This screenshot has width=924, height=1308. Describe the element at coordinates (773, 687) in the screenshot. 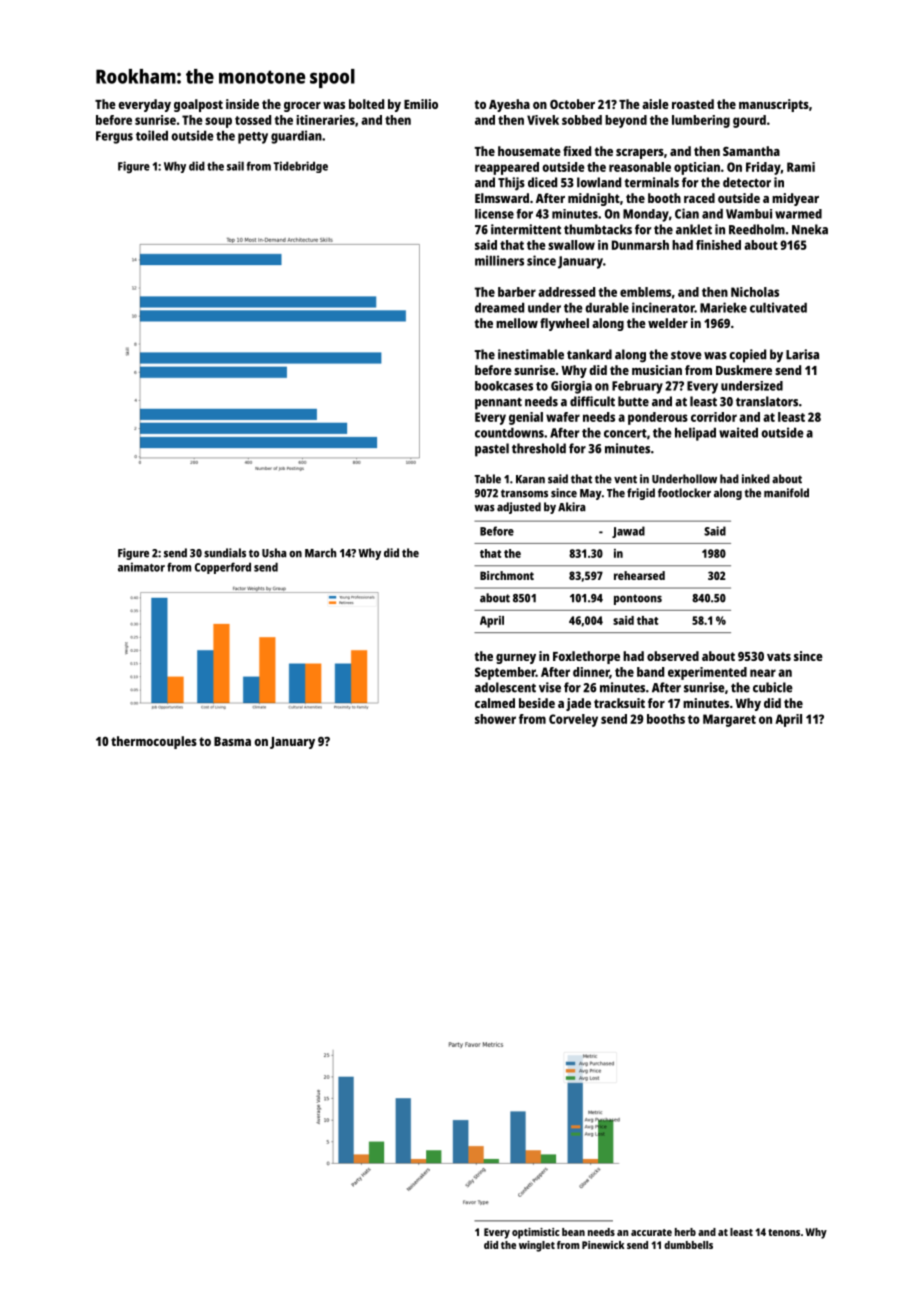

I see `cubicle` at that location.
